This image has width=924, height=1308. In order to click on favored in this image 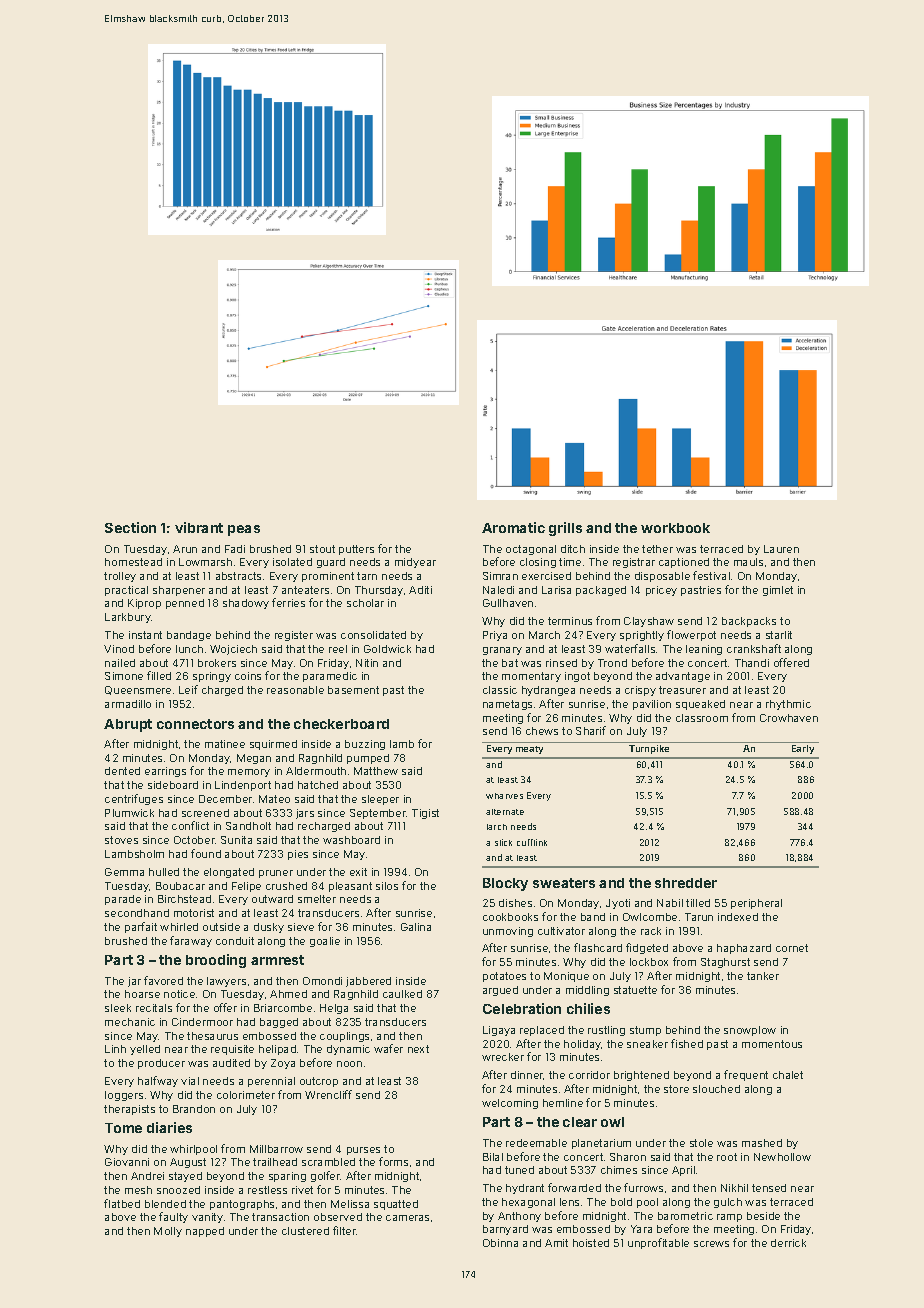, I will do `click(163, 980)`.
